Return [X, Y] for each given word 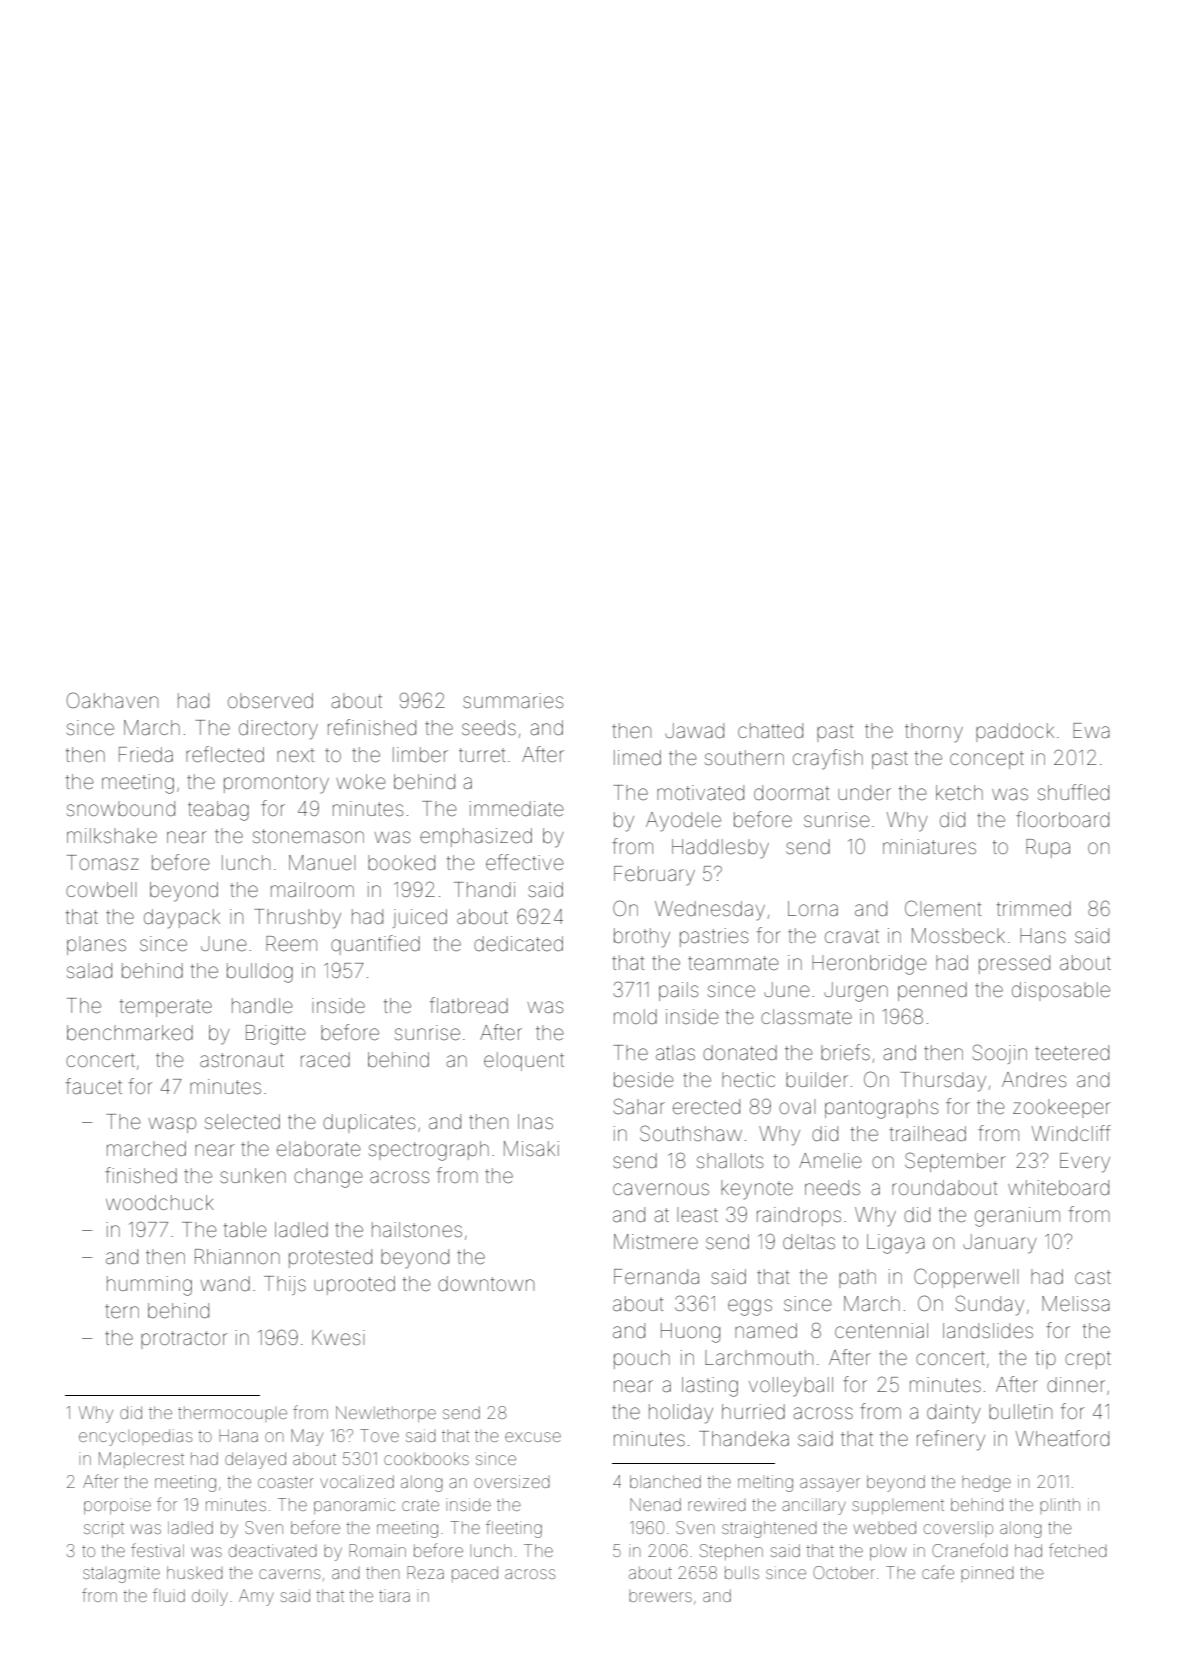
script [104, 1529]
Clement [943, 908]
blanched [665, 1481]
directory [278, 730]
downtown [486, 1283]
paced [475, 1574]
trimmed [1034, 908]
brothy [642, 938]
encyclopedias [135, 1437]
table [245, 1229]
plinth [1060, 1506]
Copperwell [966, 1278]
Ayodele [683, 822]
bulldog [260, 973]
